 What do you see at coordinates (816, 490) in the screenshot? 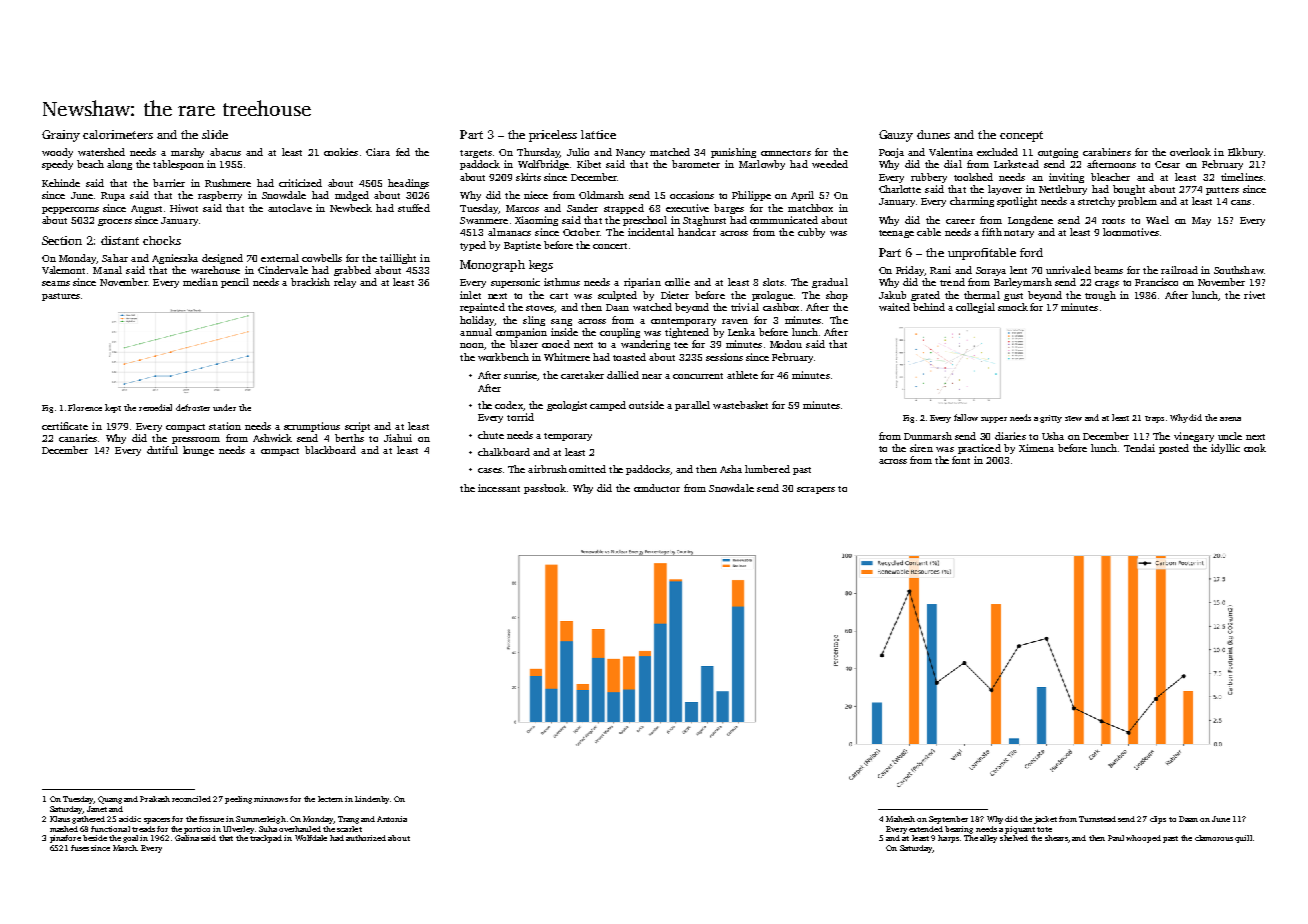
I see `scrapers` at bounding box center [816, 490].
